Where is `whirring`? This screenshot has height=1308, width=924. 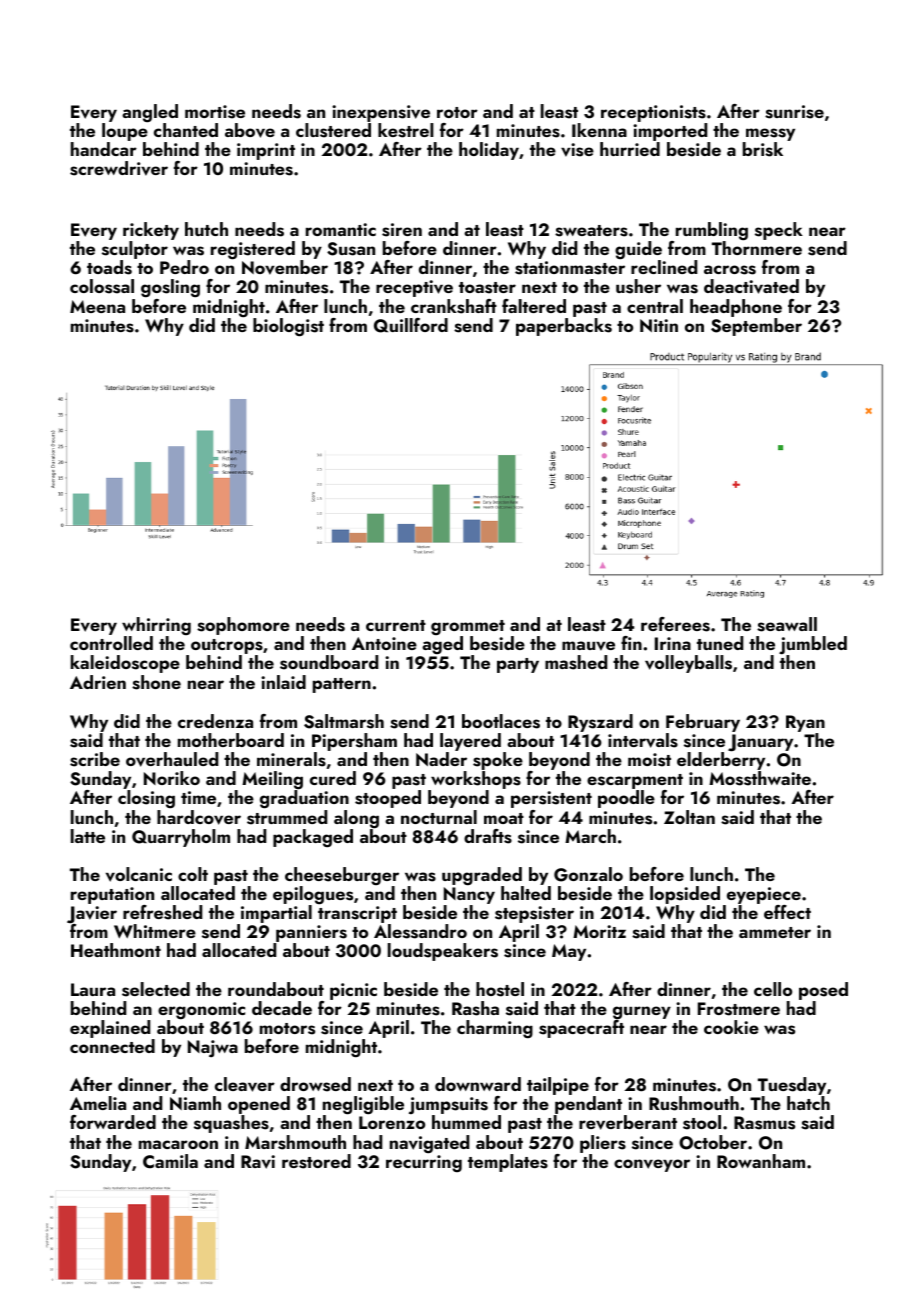
whirring is located at coordinates (156, 626).
